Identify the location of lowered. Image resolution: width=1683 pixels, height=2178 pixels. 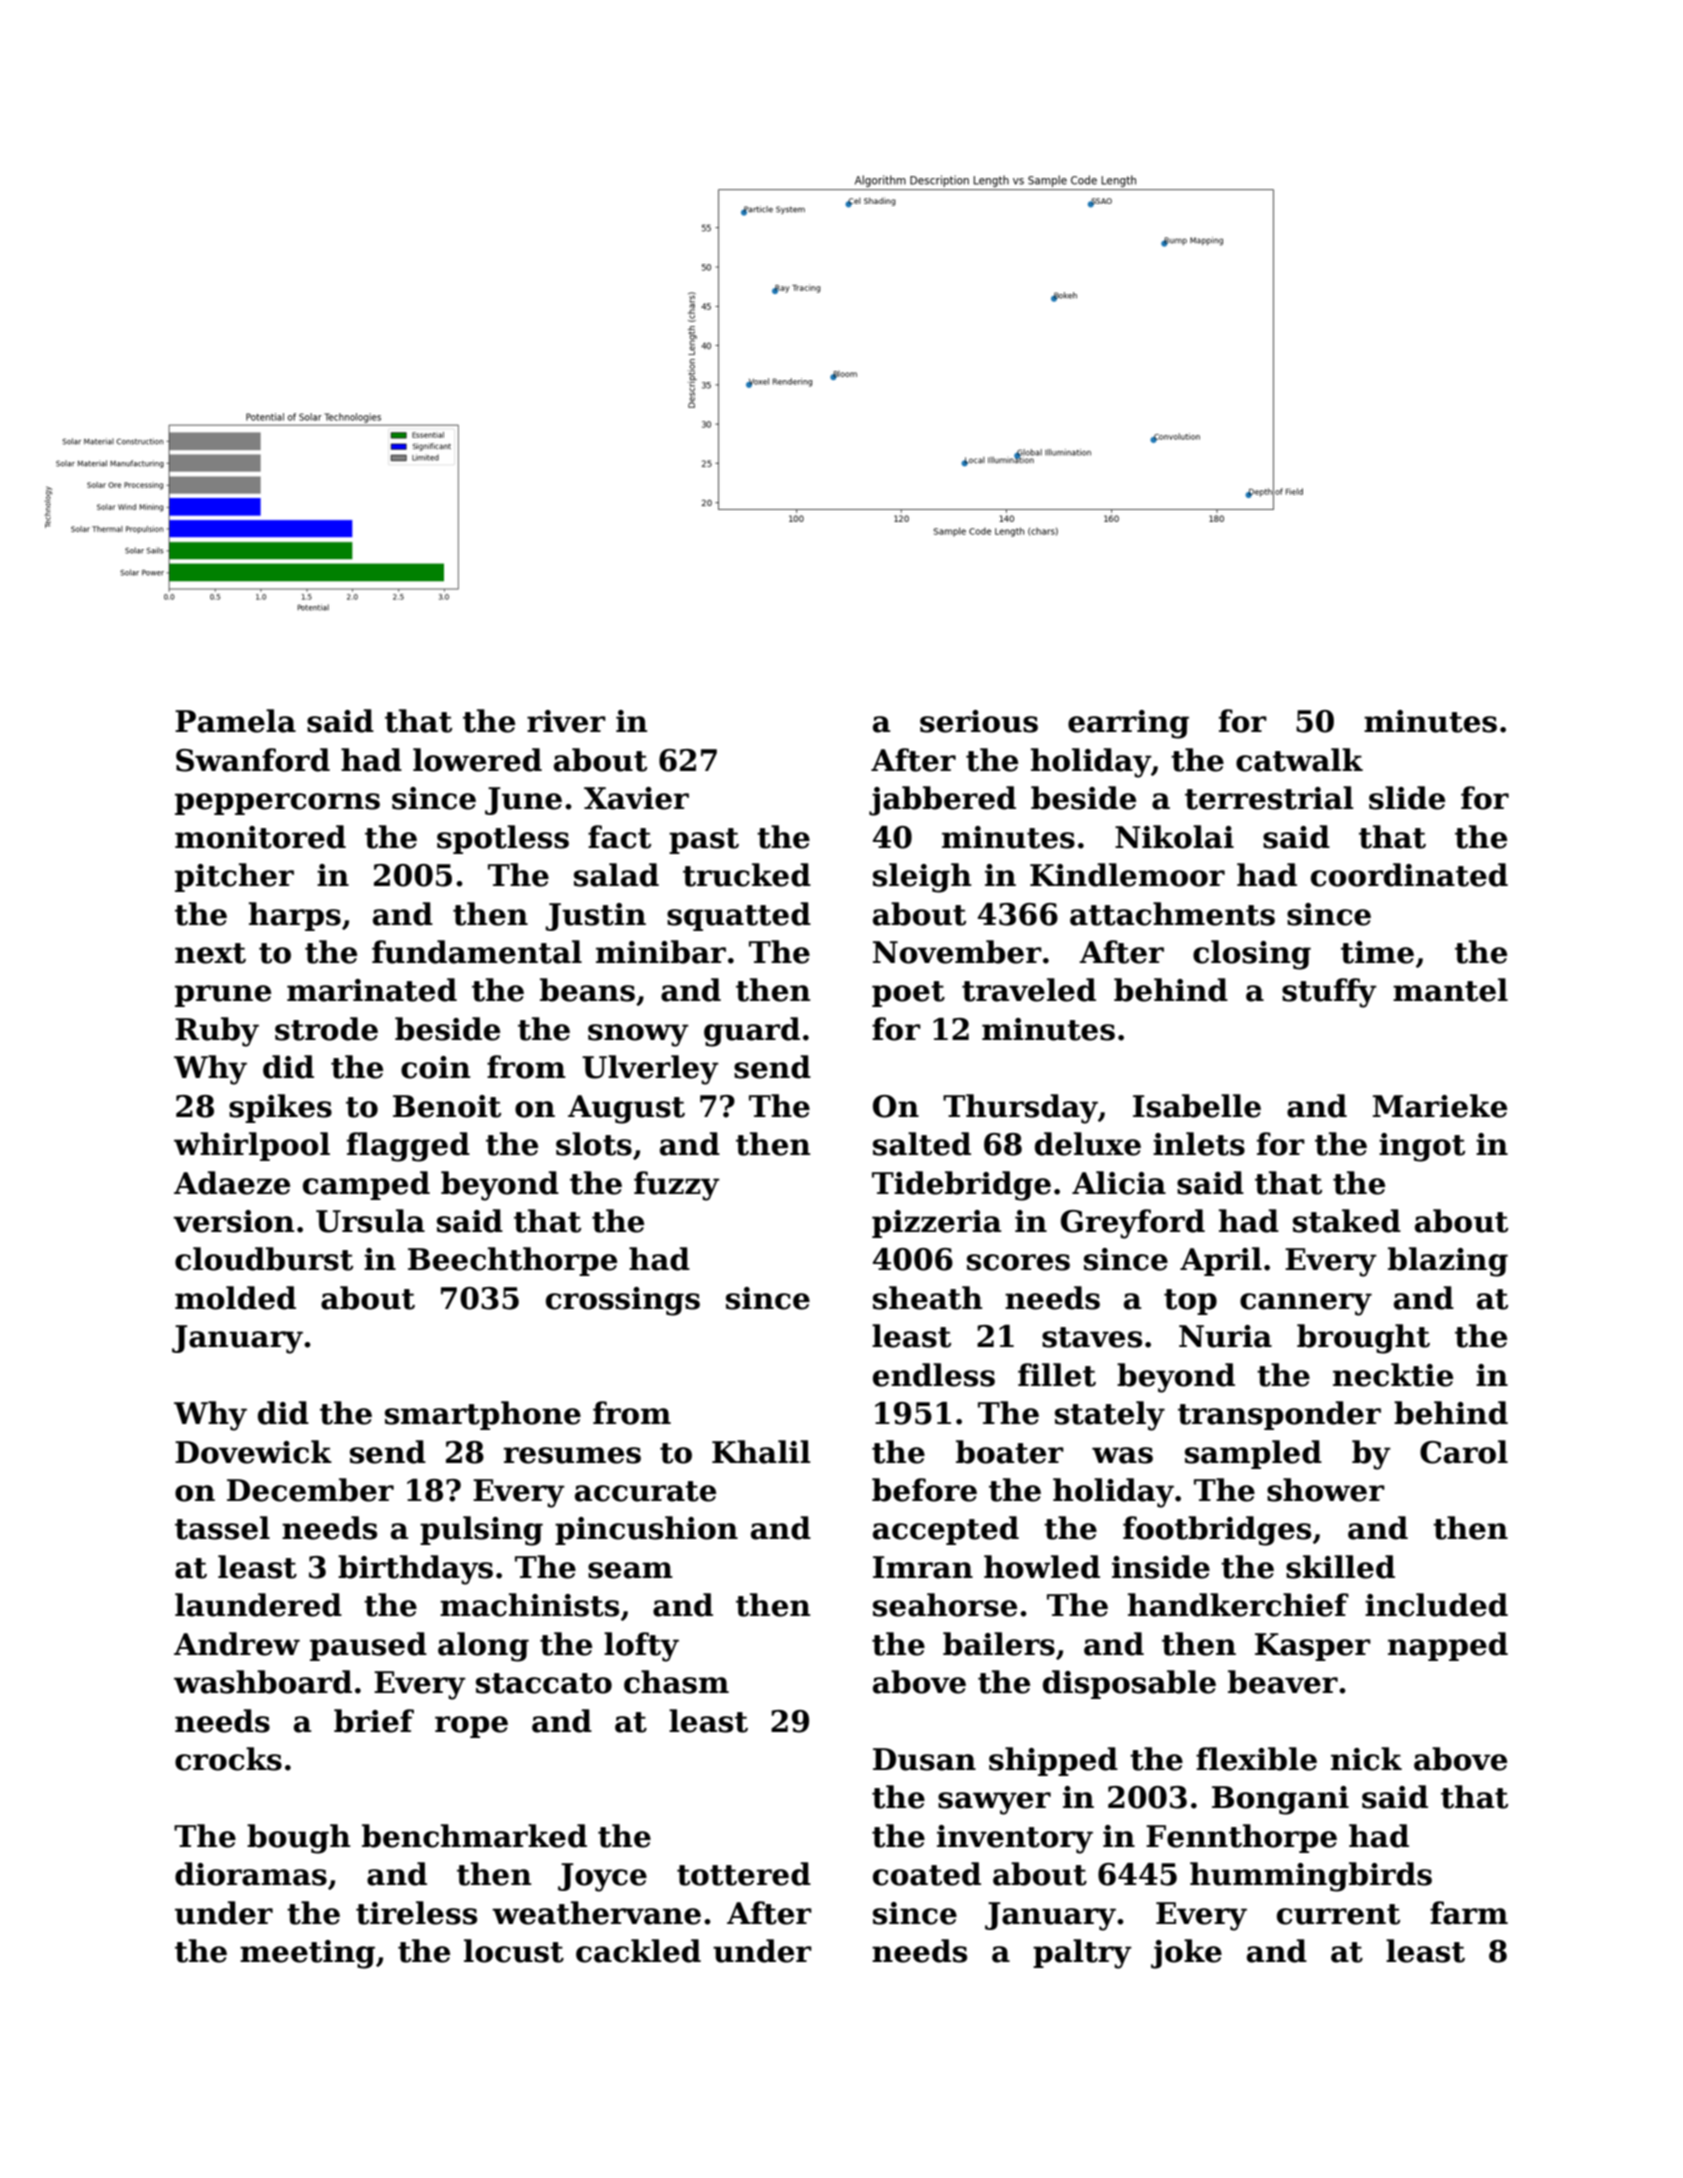
(477, 760).
